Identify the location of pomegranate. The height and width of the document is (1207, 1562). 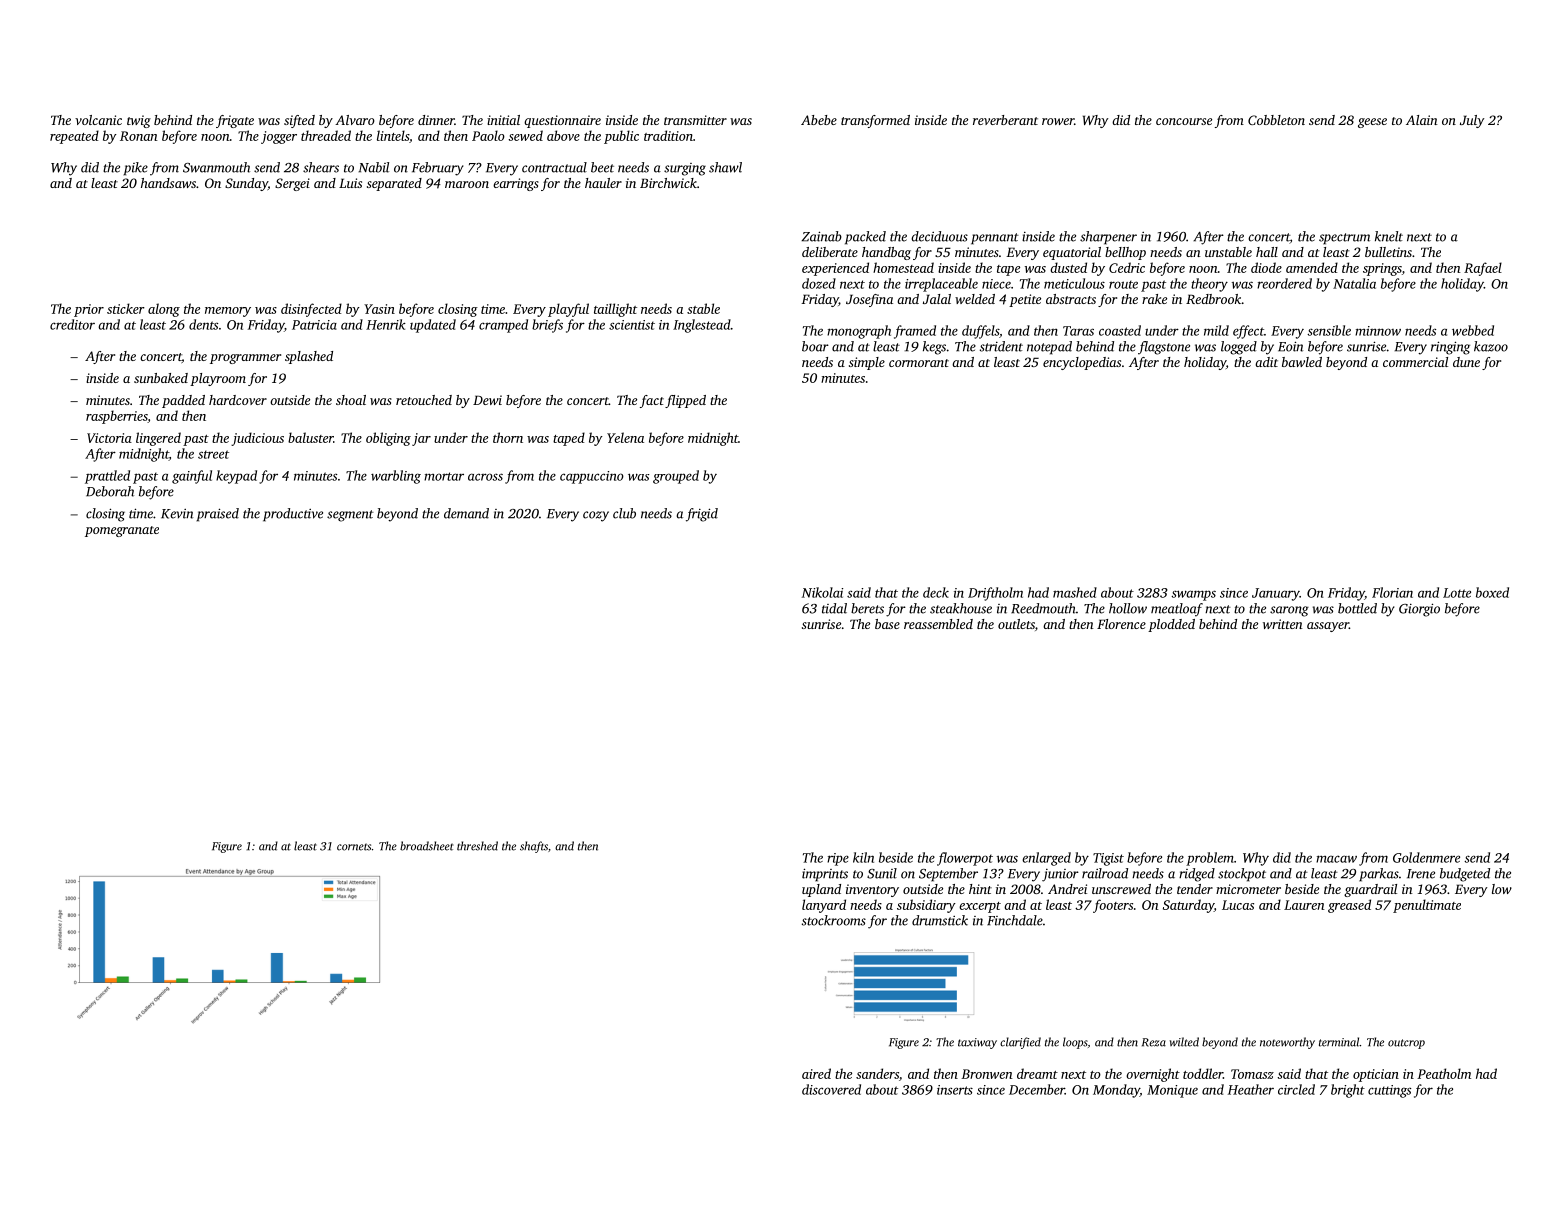
(122, 531).
